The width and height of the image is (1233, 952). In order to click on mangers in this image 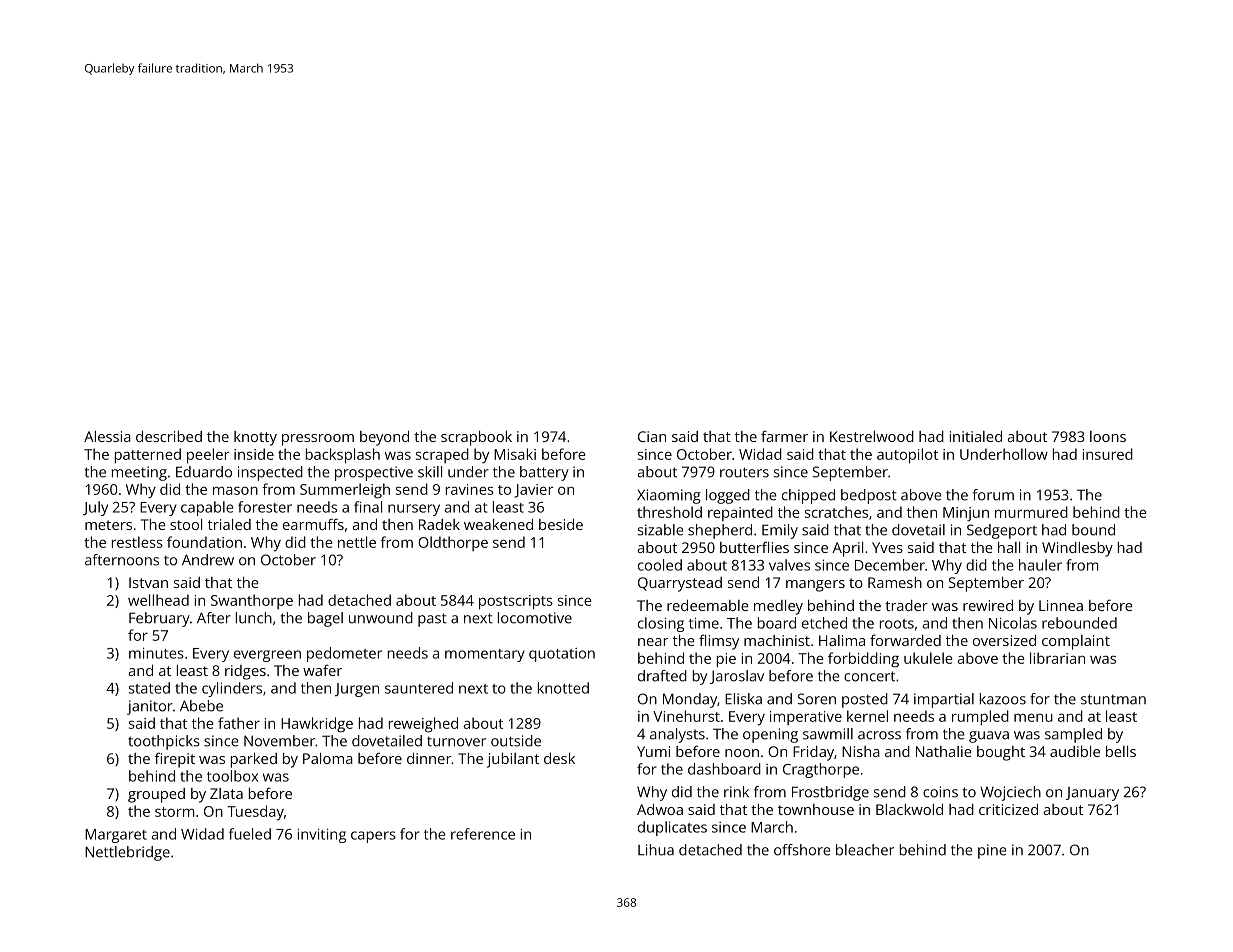, I will do `click(815, 586)`.
